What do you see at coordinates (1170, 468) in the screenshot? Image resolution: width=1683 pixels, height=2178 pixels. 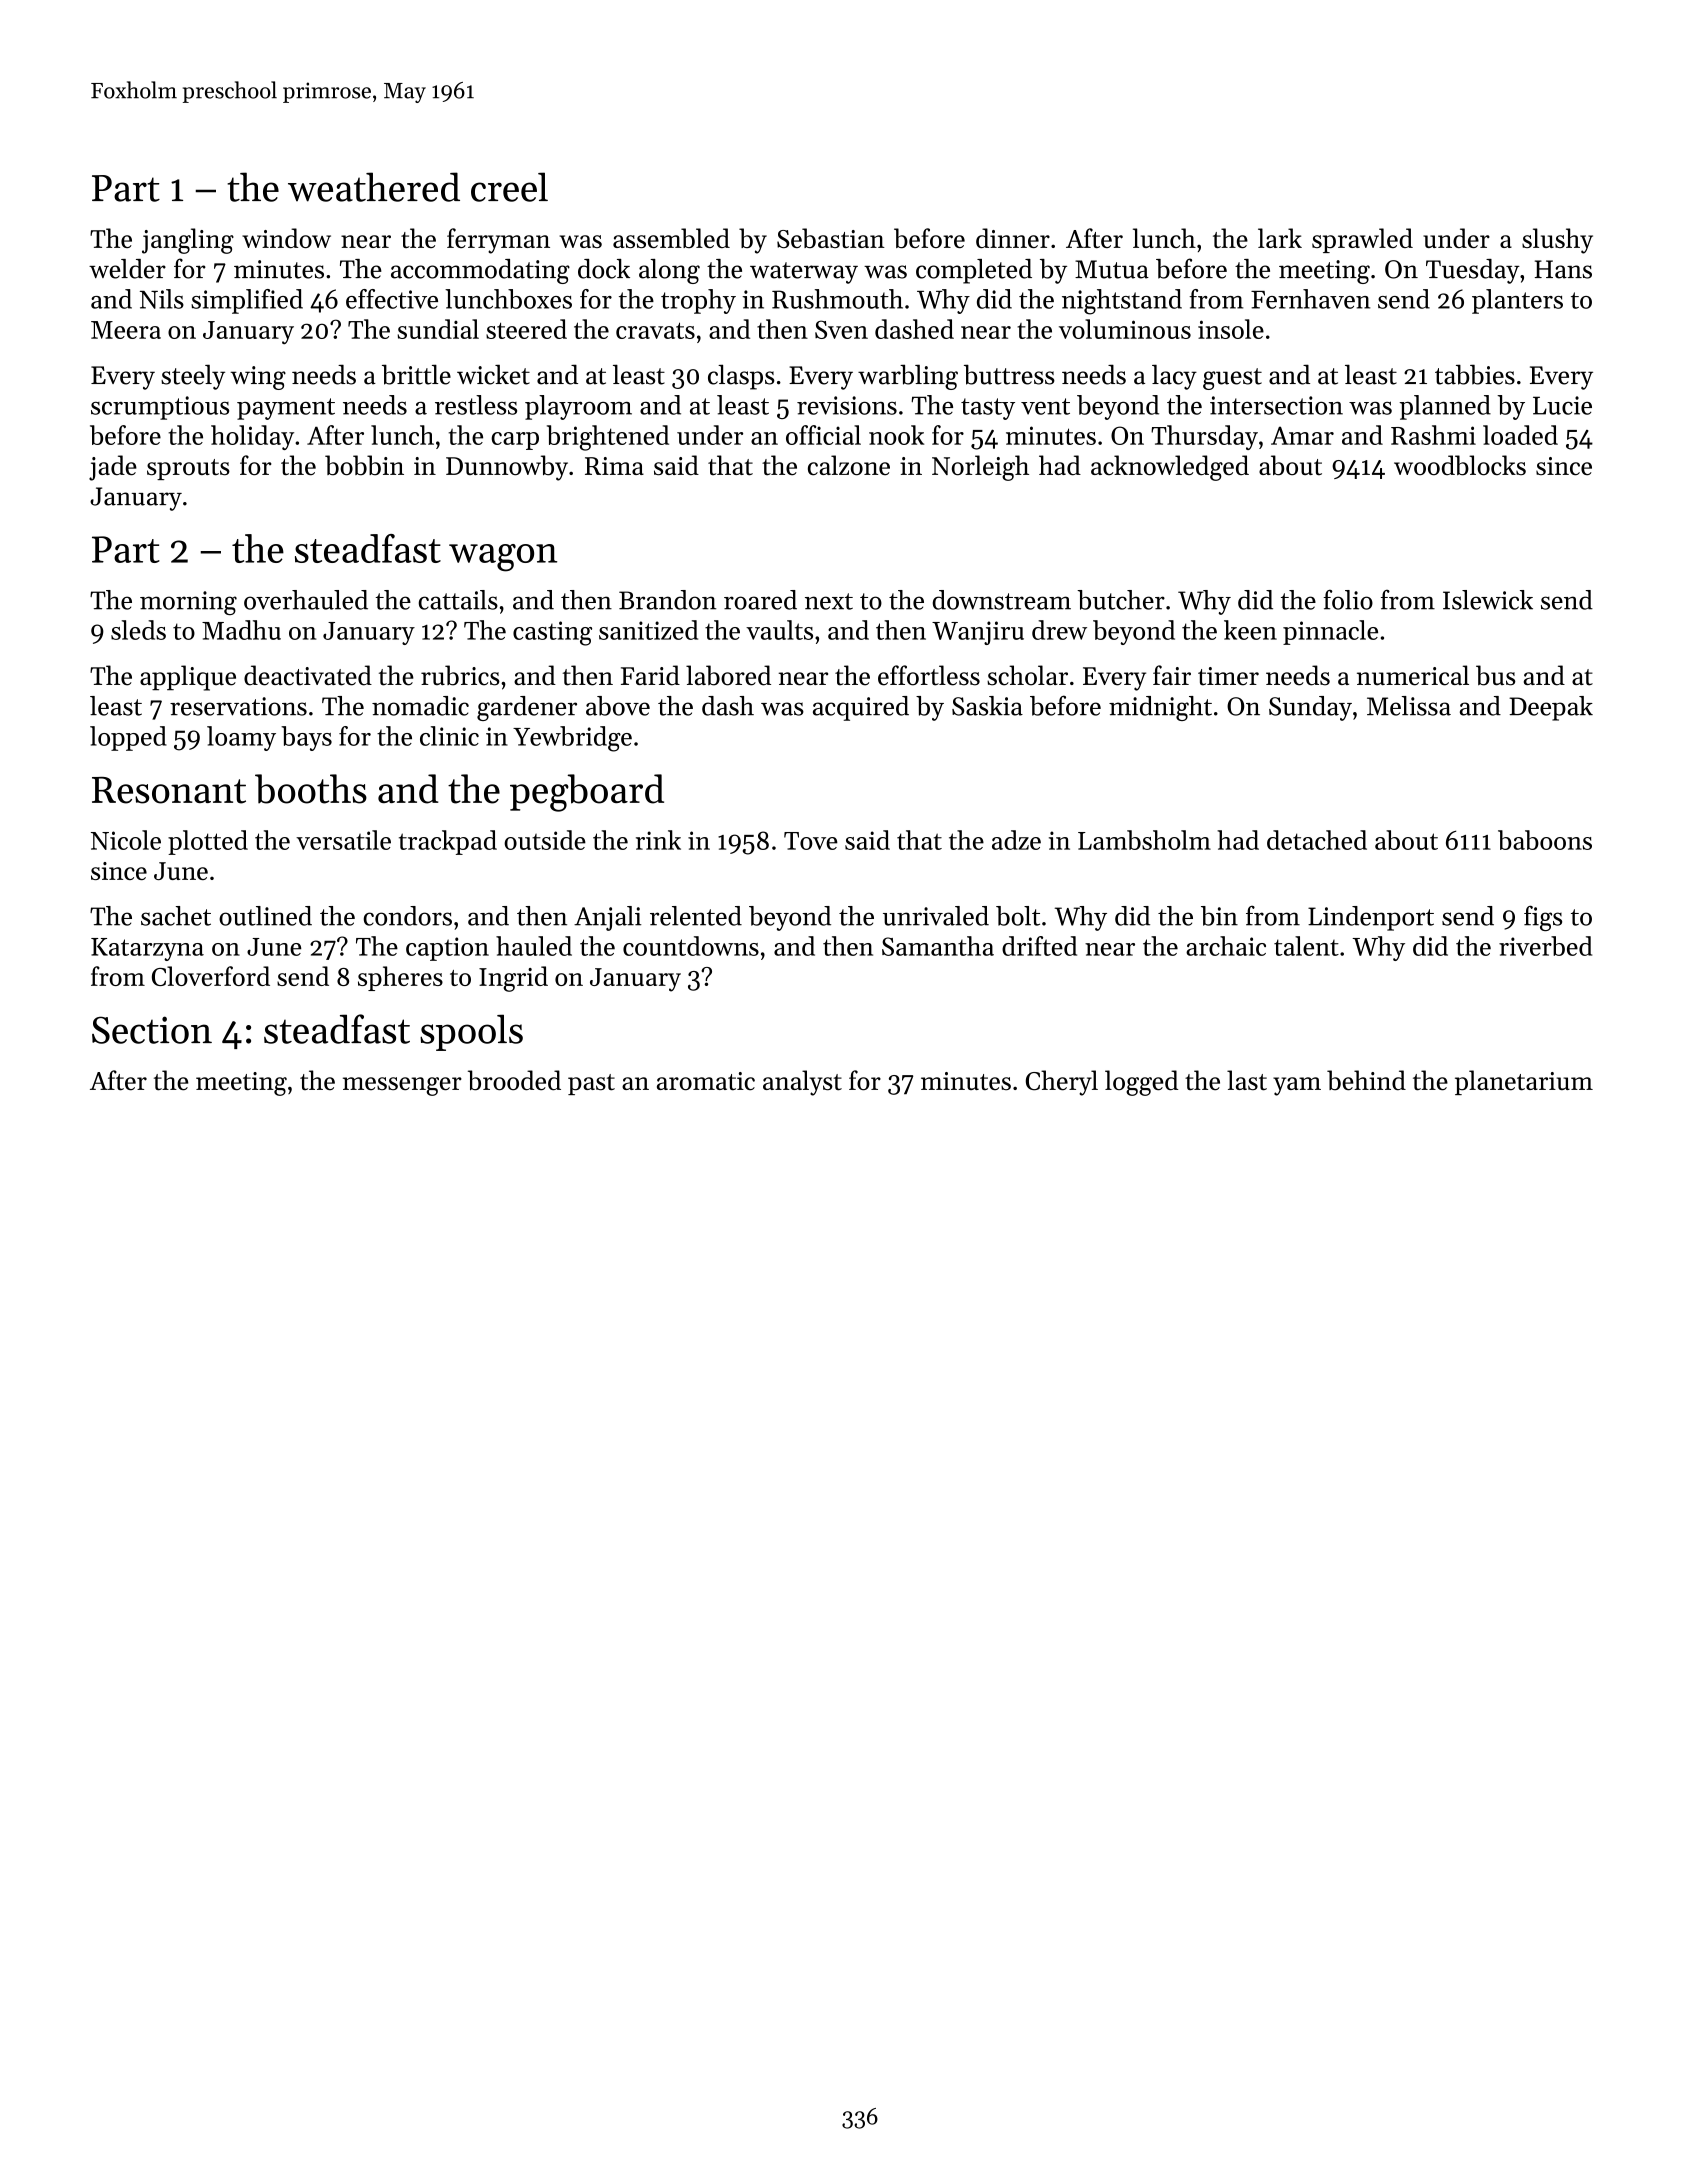 I see `acknowledged` at bounding box center [1170, 468].
